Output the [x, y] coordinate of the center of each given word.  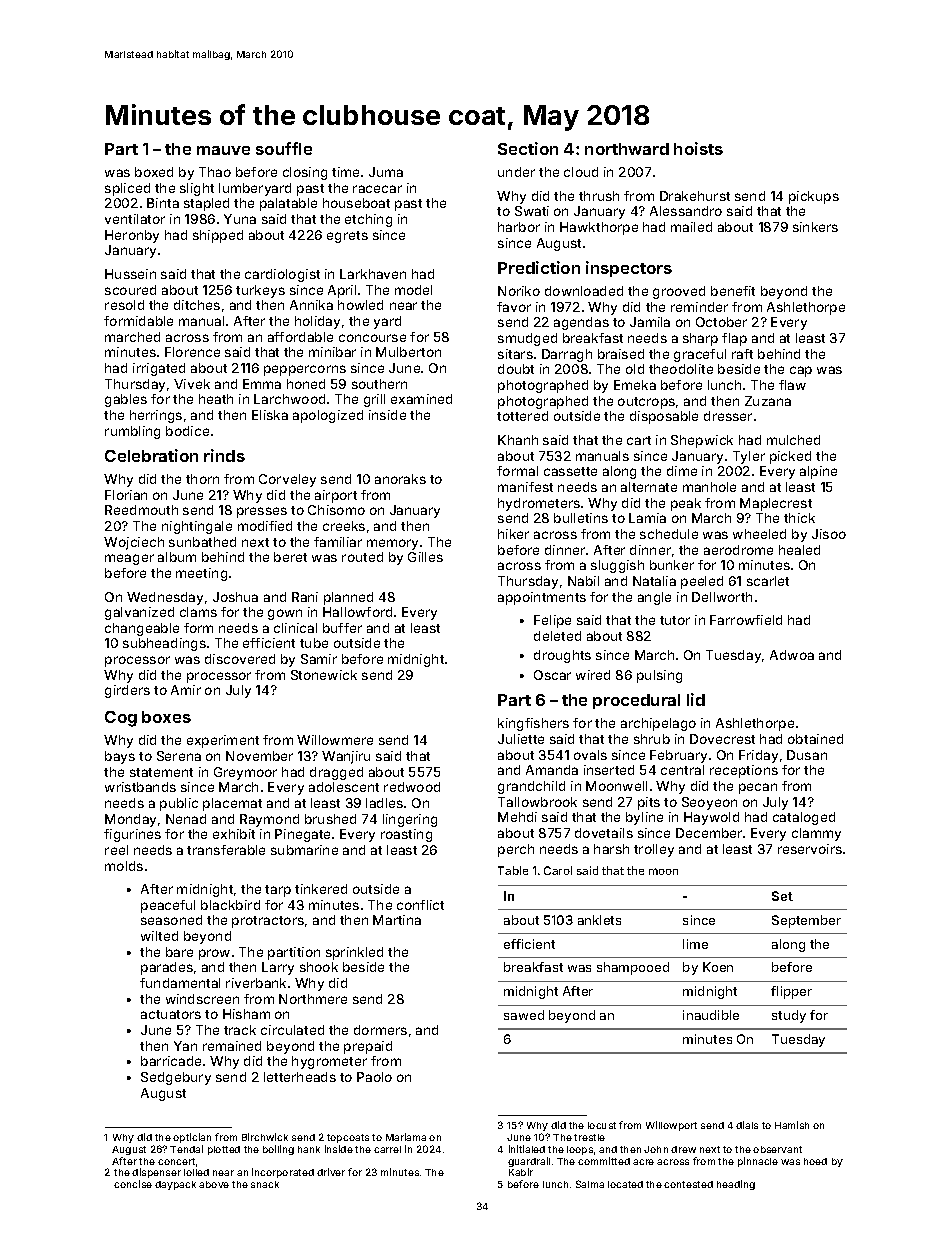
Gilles [425, 557]
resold [124, 305]
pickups [814, 197]
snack [265, 1184]
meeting [201, 574]
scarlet [768, 581]
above [214, 1184]
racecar [377, 189]
